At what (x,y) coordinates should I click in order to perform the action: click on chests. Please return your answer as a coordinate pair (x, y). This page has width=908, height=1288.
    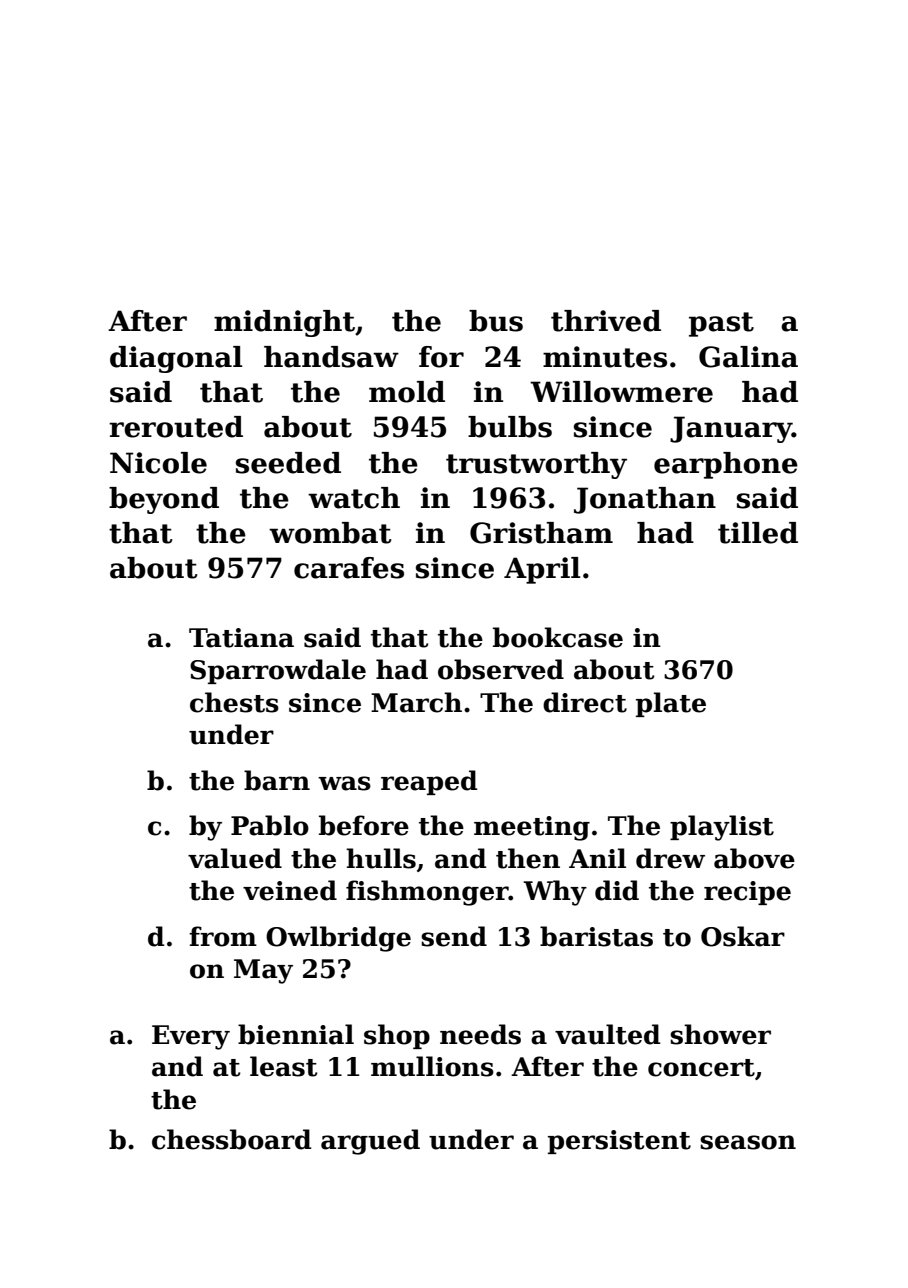
    Looking at the image, I should click on (234, 702).
